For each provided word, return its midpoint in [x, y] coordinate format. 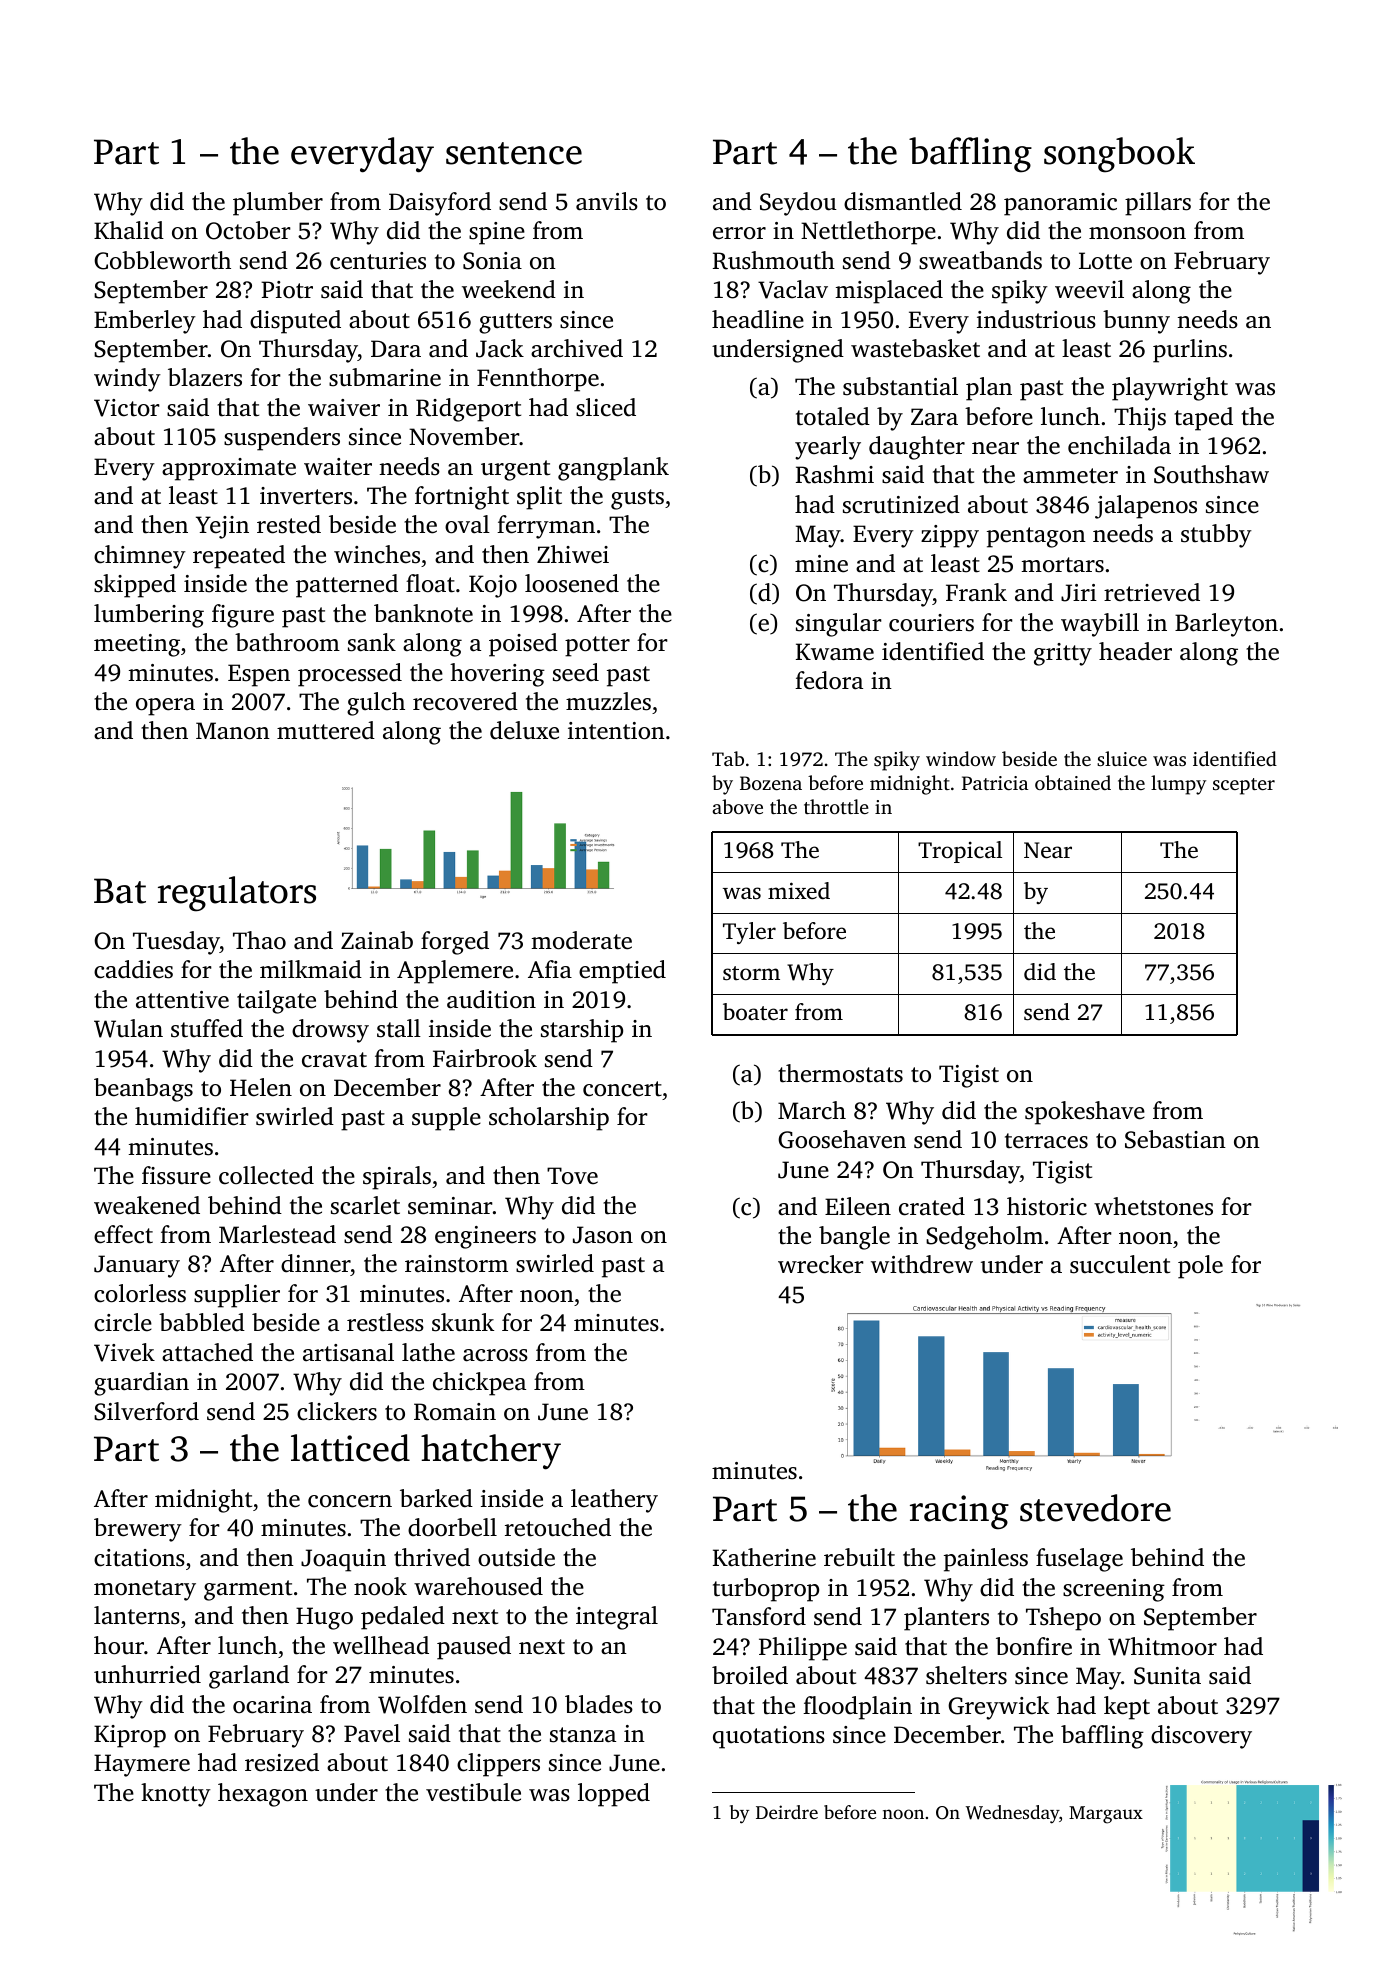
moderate [581, 940]
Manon [233, 731]
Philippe [803, 1649]
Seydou [798, 204]
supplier [237, 1296]
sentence [514, 153]
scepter [1244, 786]
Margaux [1106, 1815]
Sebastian [1175, 1139]
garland [249, 1677]
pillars [1158, 204]
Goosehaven [842, 1139]
